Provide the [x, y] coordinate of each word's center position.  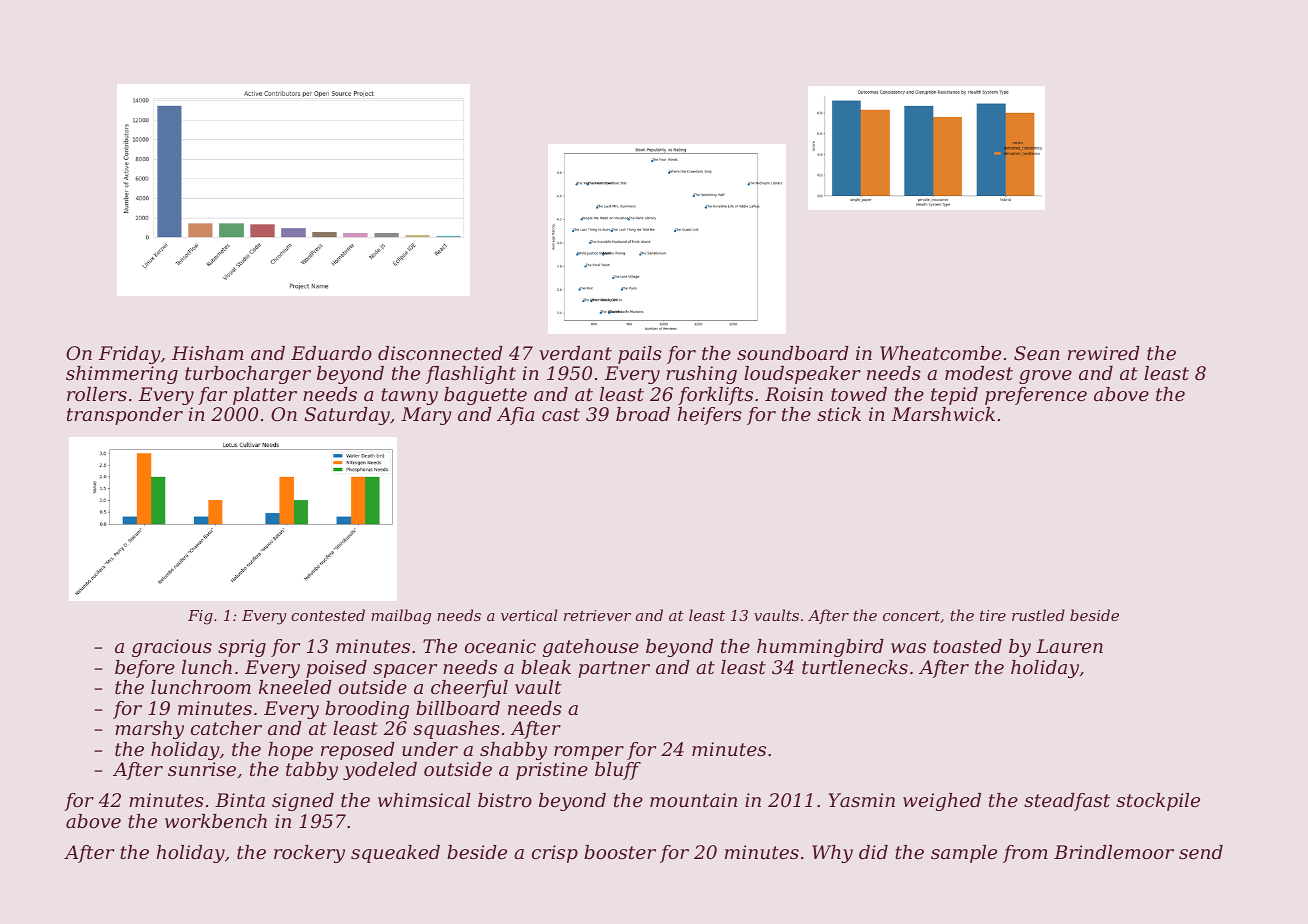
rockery [309, 854]
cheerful [469, 689]
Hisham [208, 353]
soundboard [793, 353]
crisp [555, 854]
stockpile [1158, 802]
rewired [1104, 353]
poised [336, 669]
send [1201, 852]
